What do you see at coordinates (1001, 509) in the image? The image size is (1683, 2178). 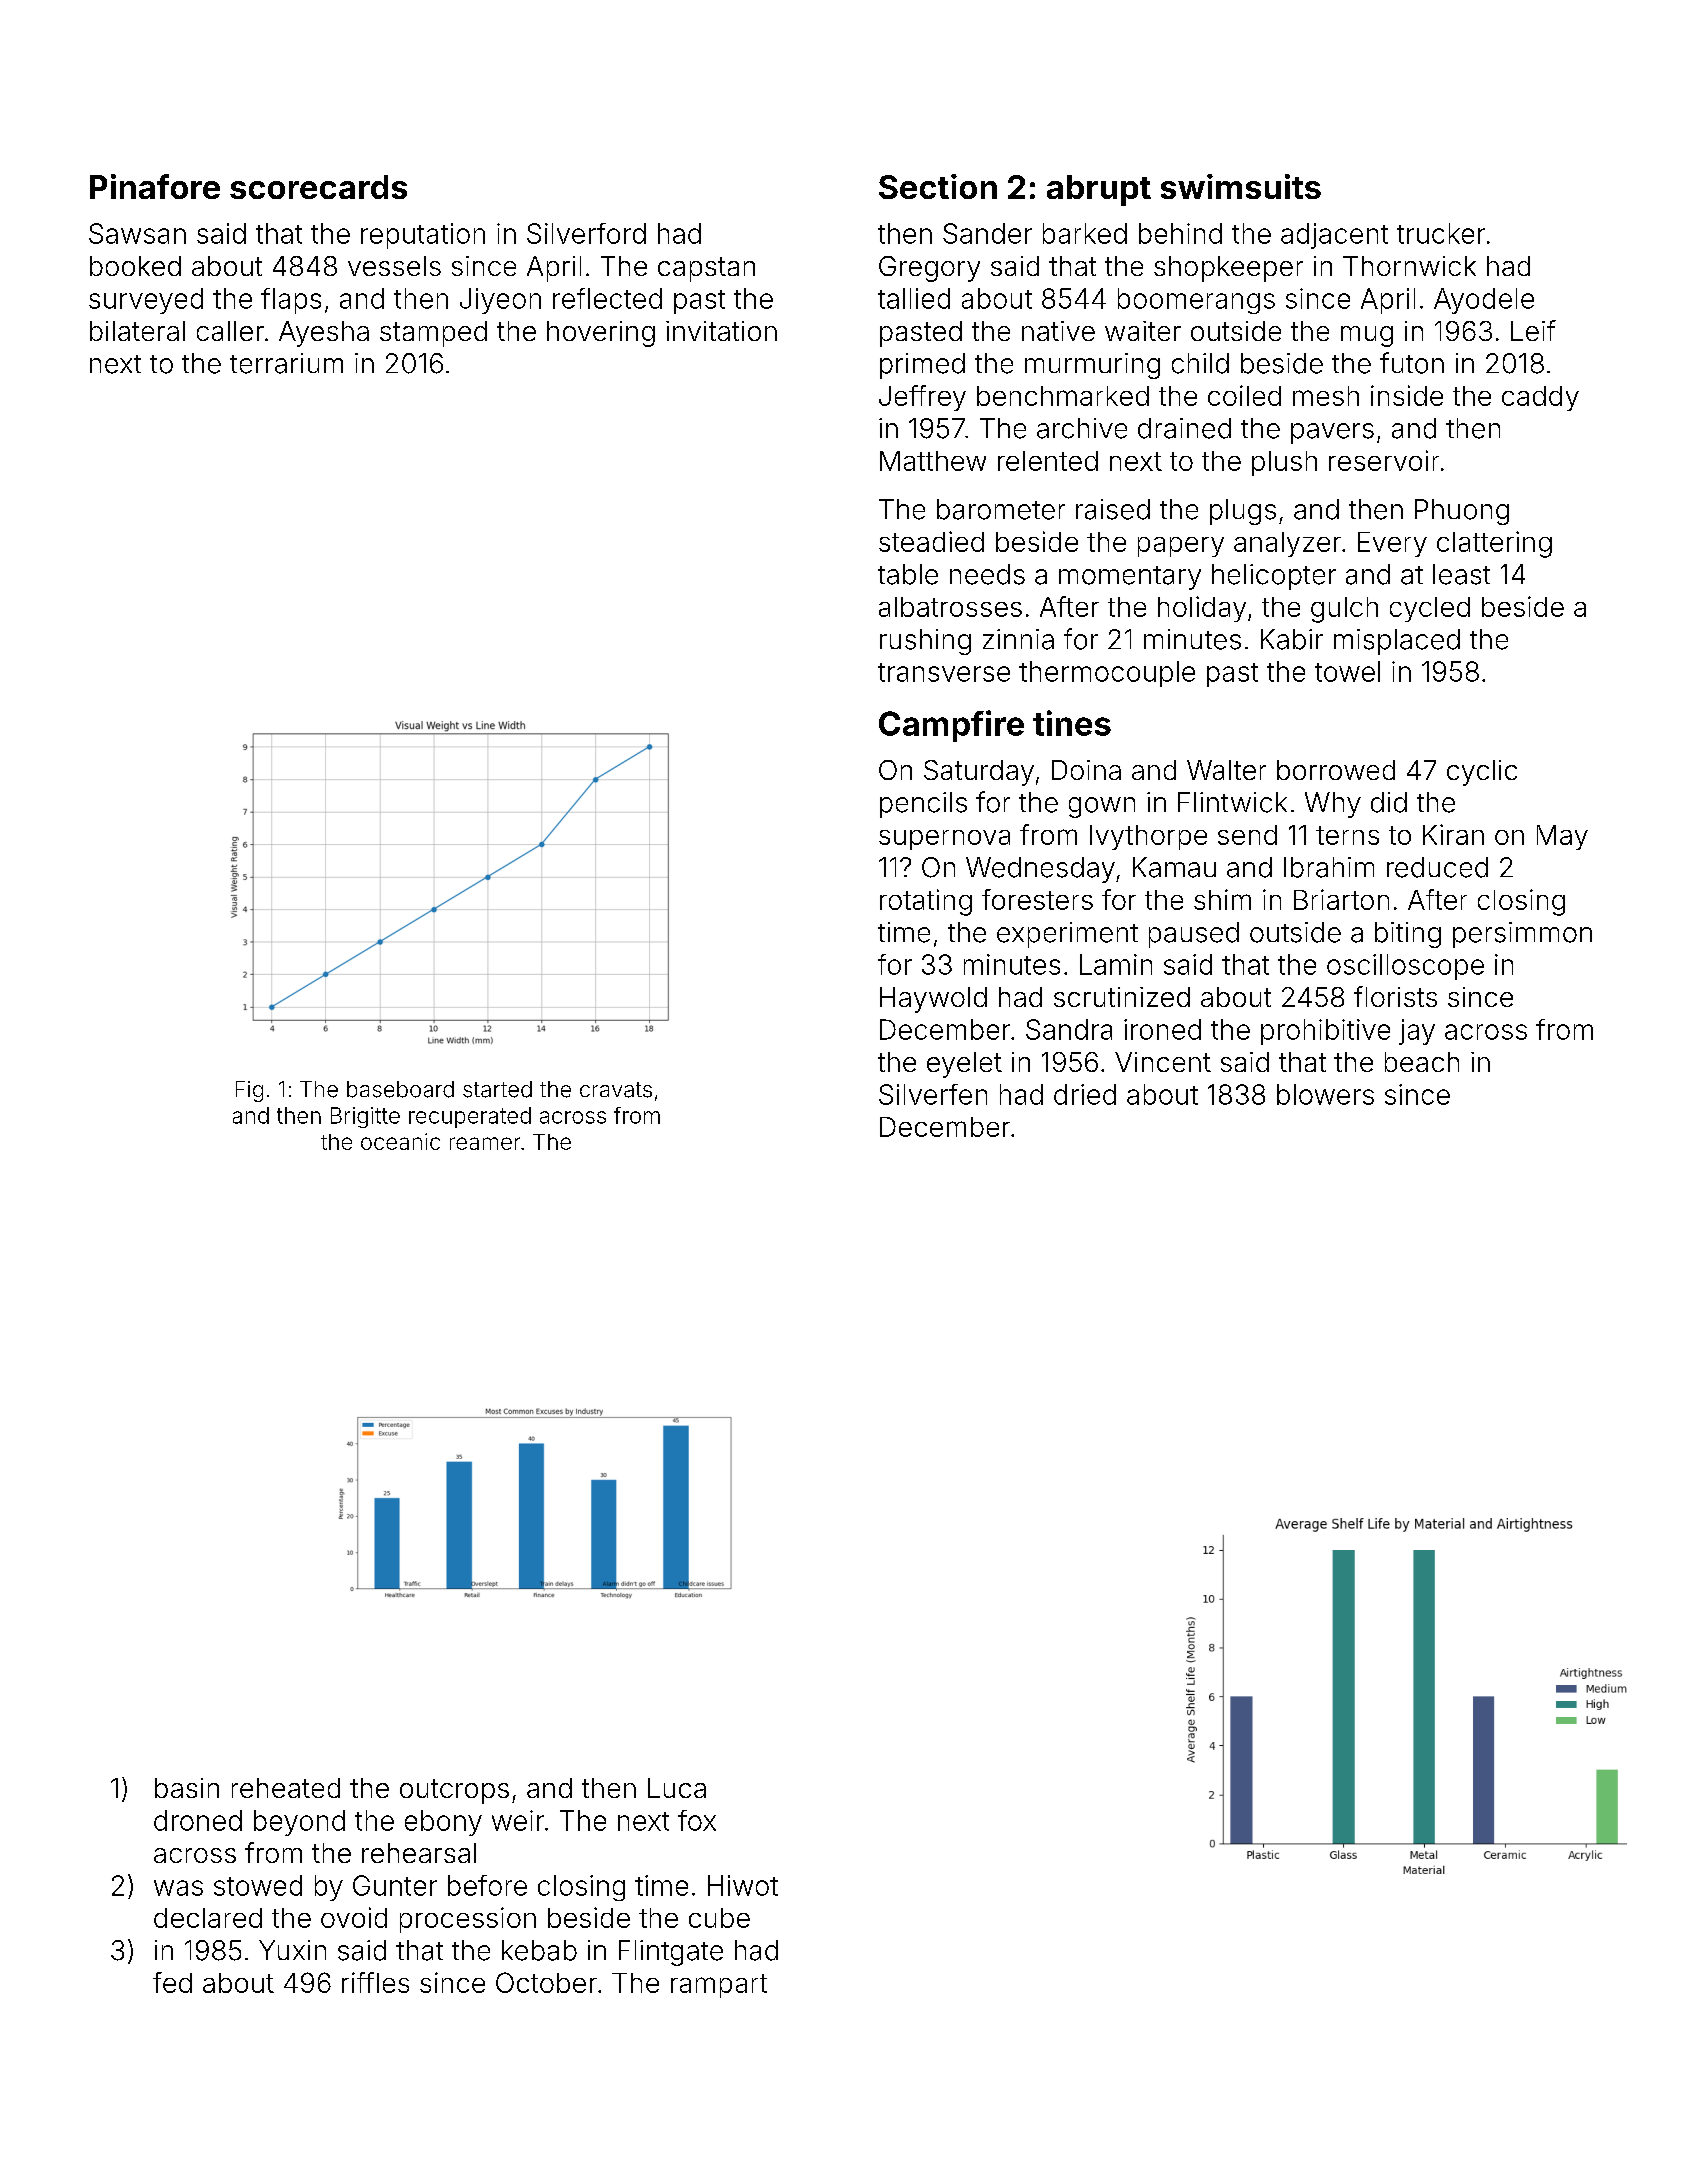 I see `barometer` at bounding box center [1001, 509].
